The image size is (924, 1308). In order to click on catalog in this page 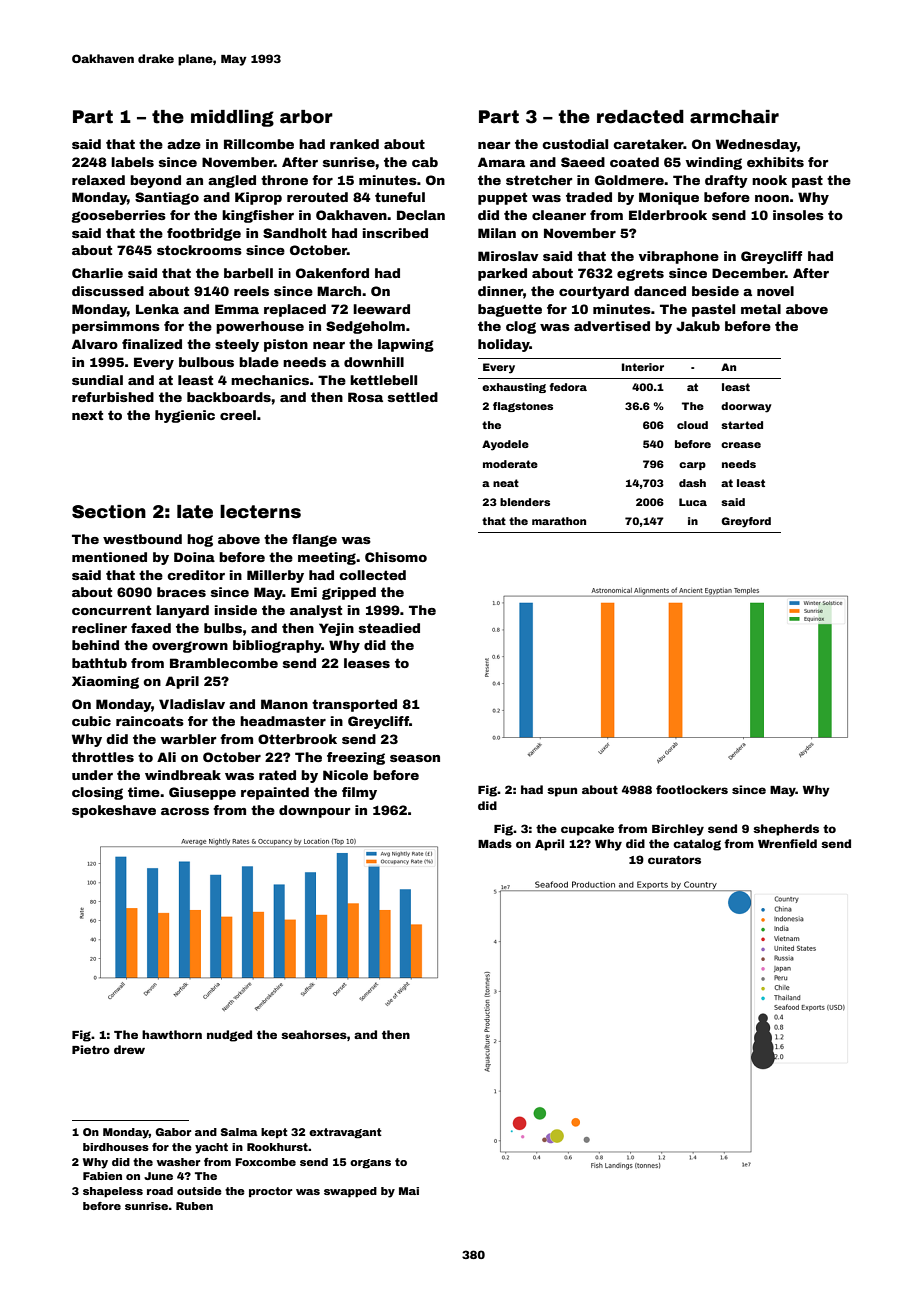, I will do `click(697, 845)`.
